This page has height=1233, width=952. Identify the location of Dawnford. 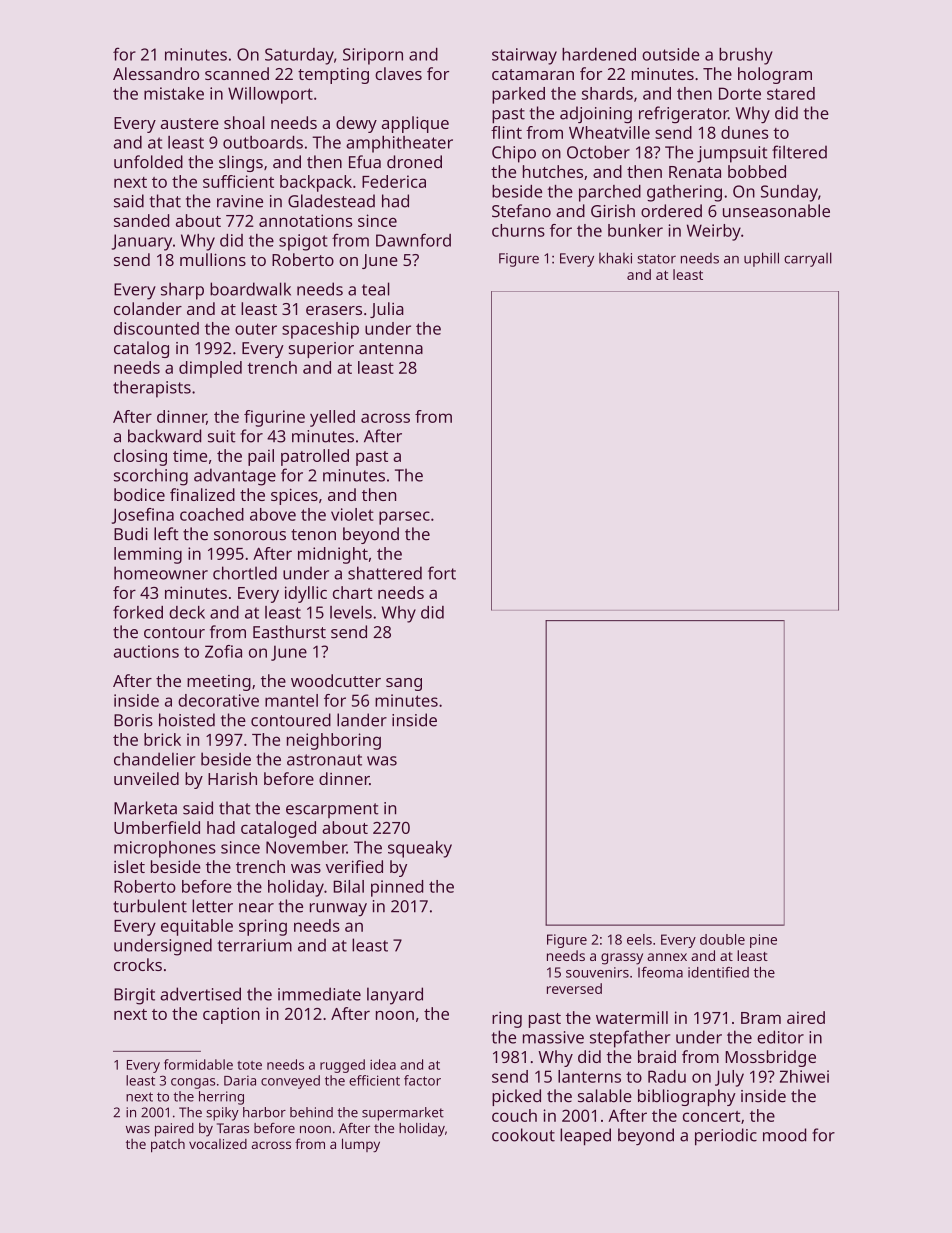
(413, 240).
